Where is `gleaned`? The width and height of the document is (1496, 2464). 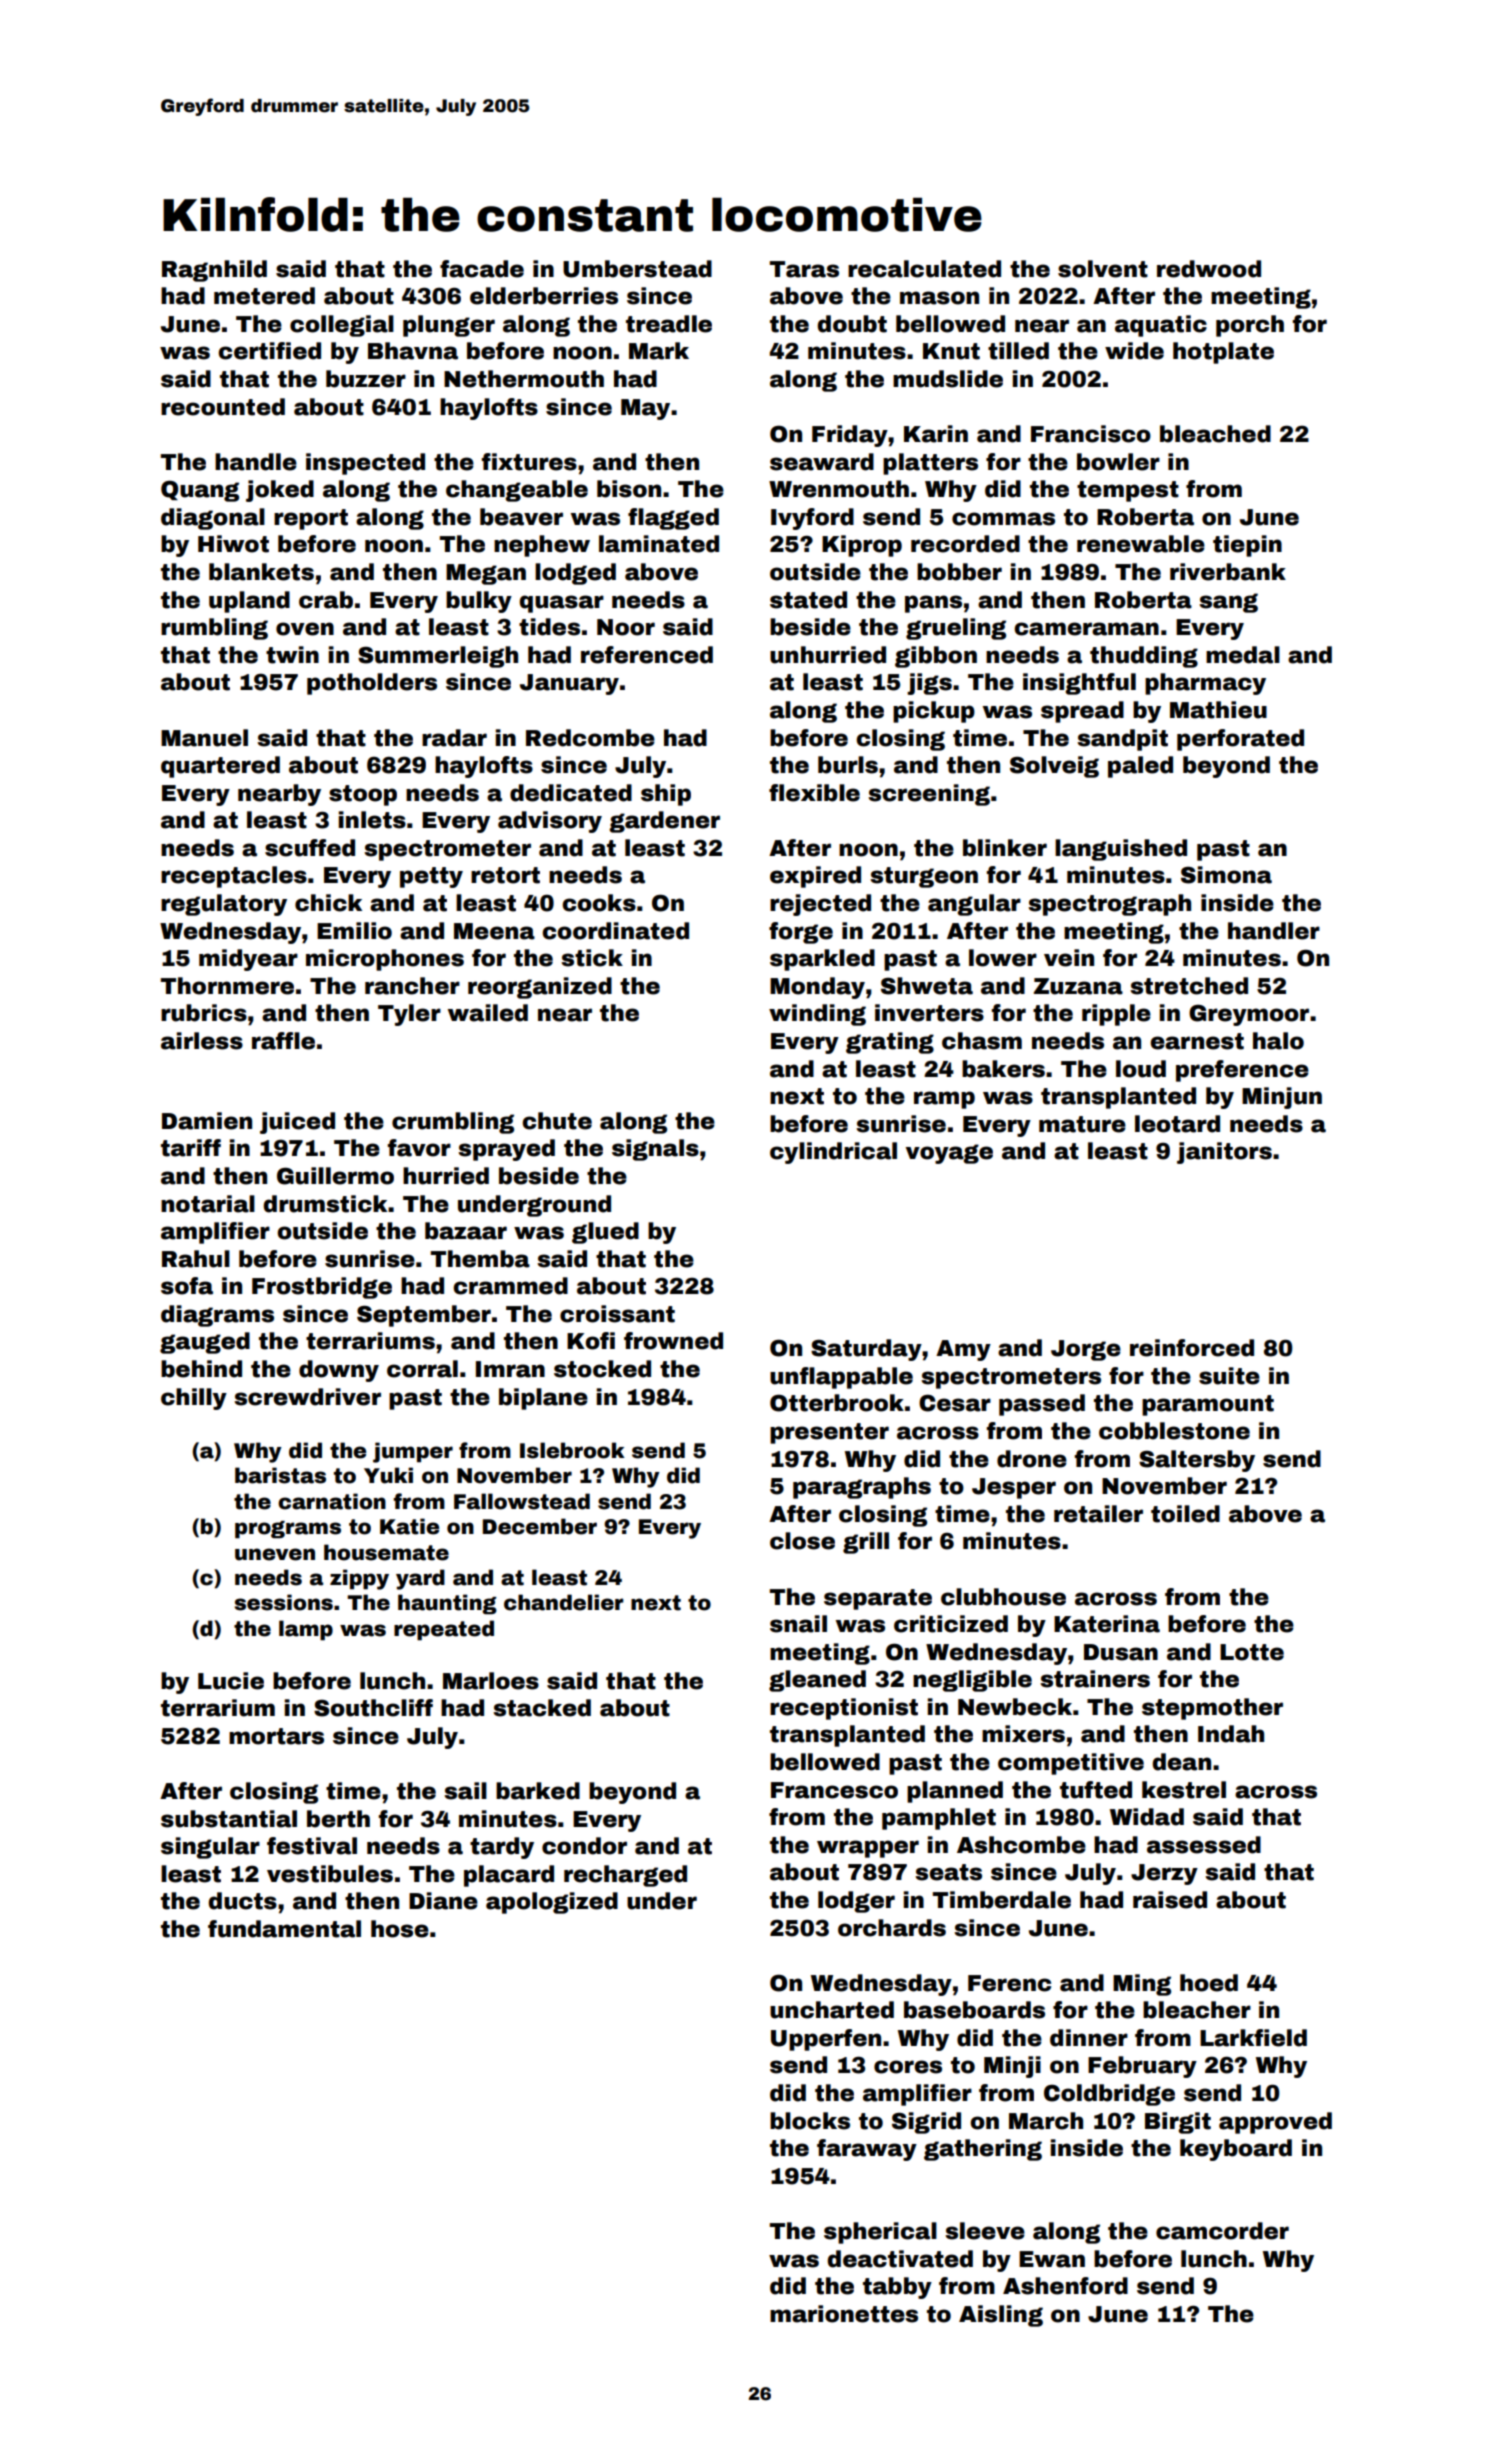
gleaned is located at coordinates (817, 1681).
